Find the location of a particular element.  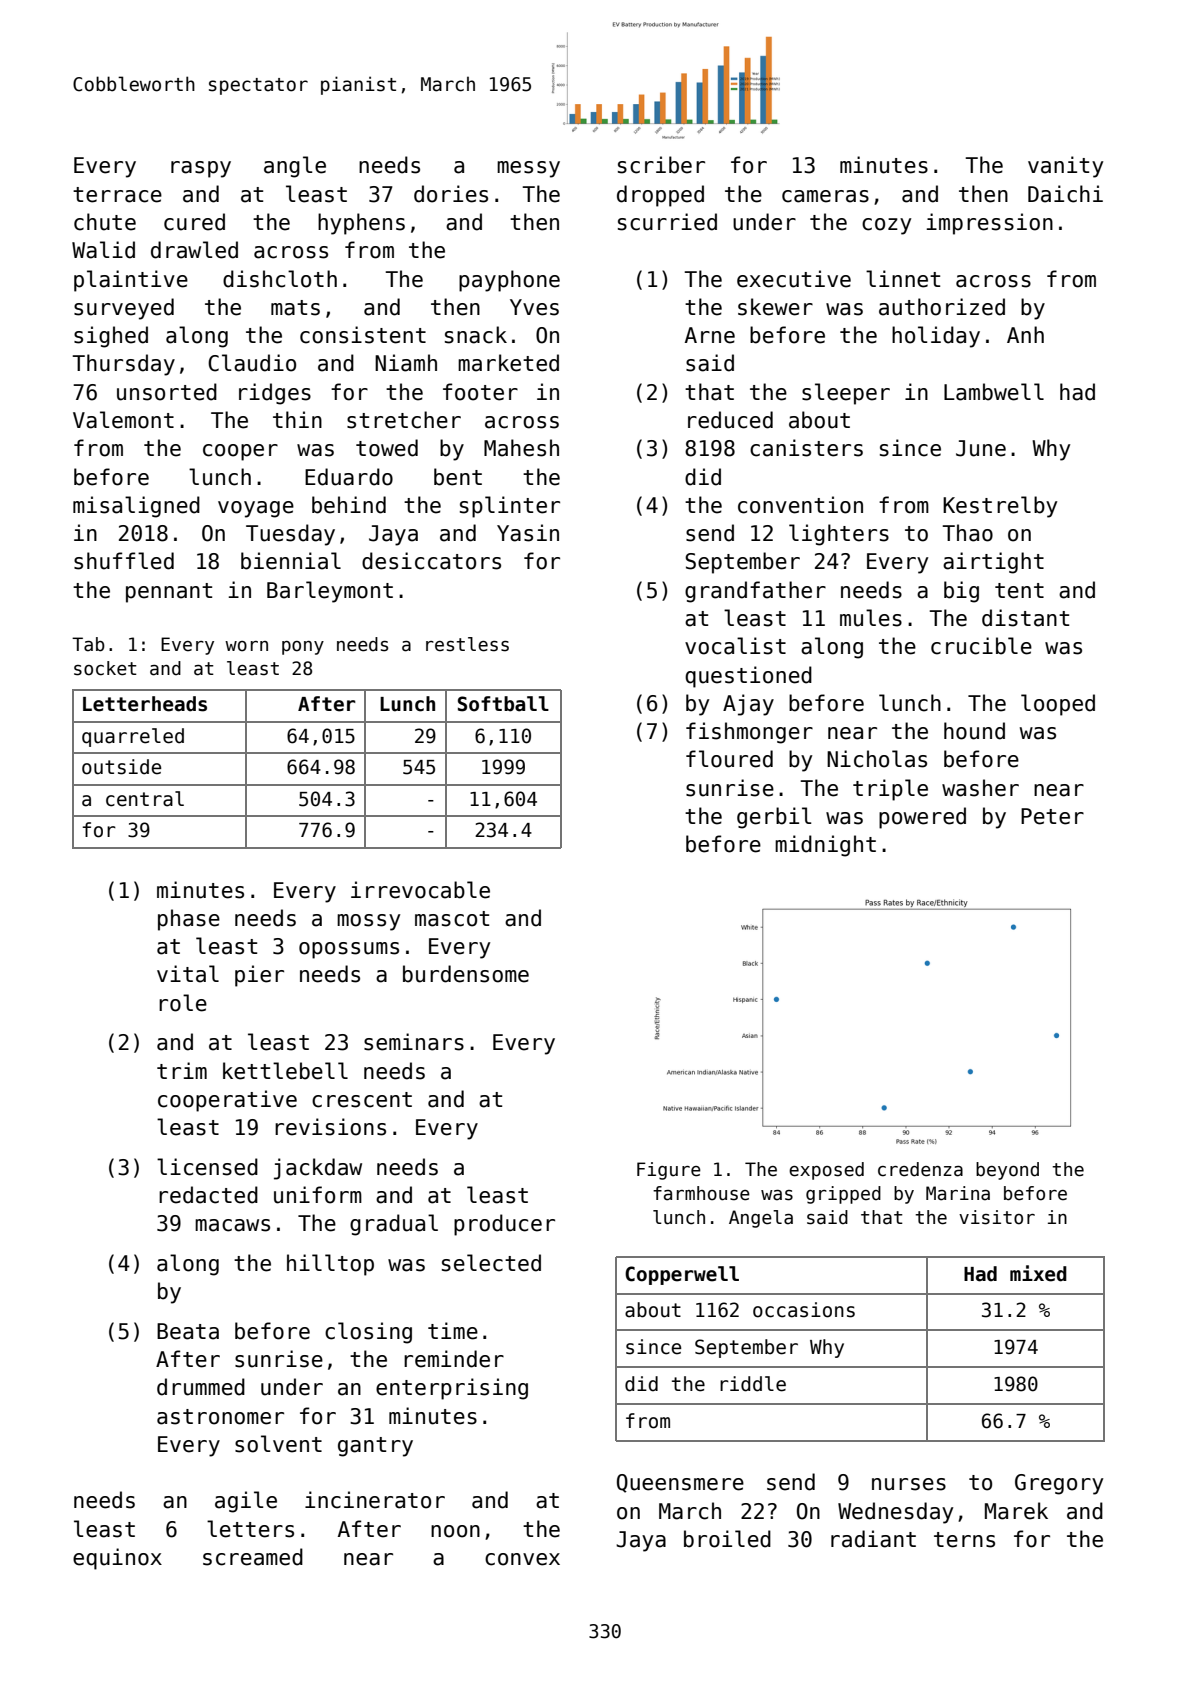

Claudio is located at coordinates (252, 363).
